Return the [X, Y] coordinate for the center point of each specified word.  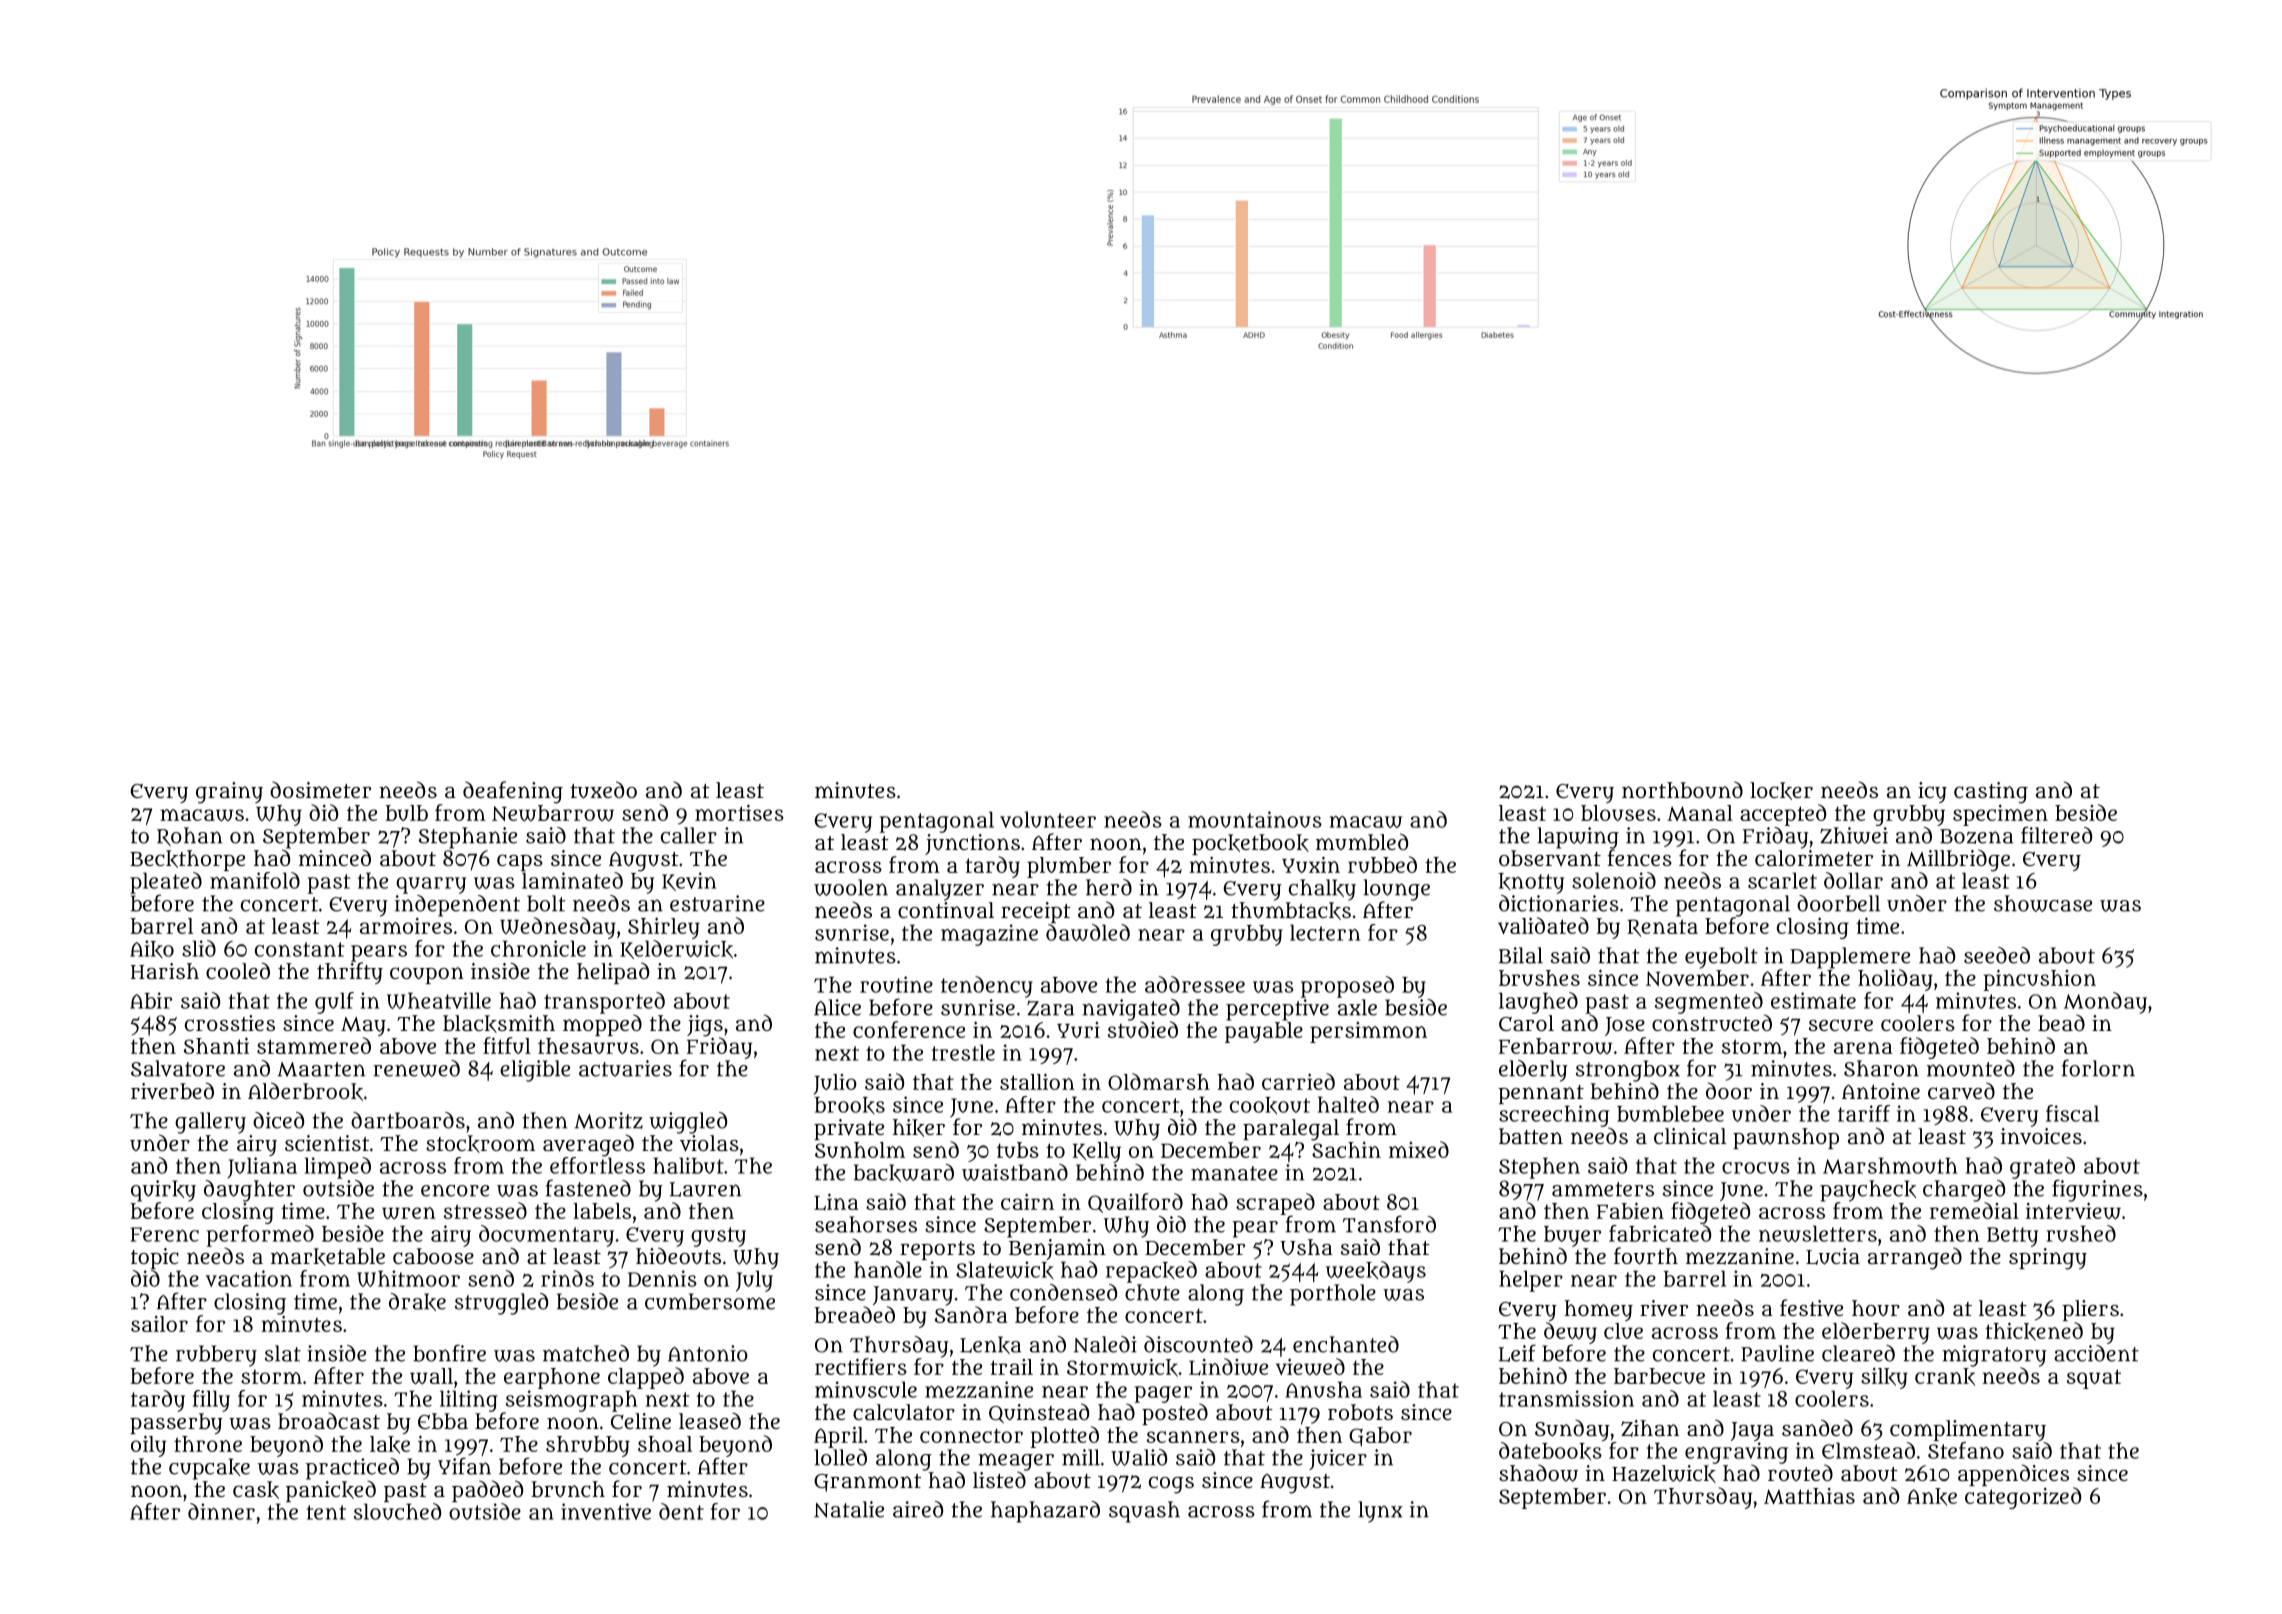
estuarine [717, 903]
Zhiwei [1854, 835]
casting [1991, 793]
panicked [331, 1491]
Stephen [1539, 1168]
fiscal [2072, 1113]
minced [335, 857]
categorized [2023, 1498]
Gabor [1380, 1437]
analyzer [940, 890]
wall [431, 1376]
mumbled [1362, 841]
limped [338, 1168]
